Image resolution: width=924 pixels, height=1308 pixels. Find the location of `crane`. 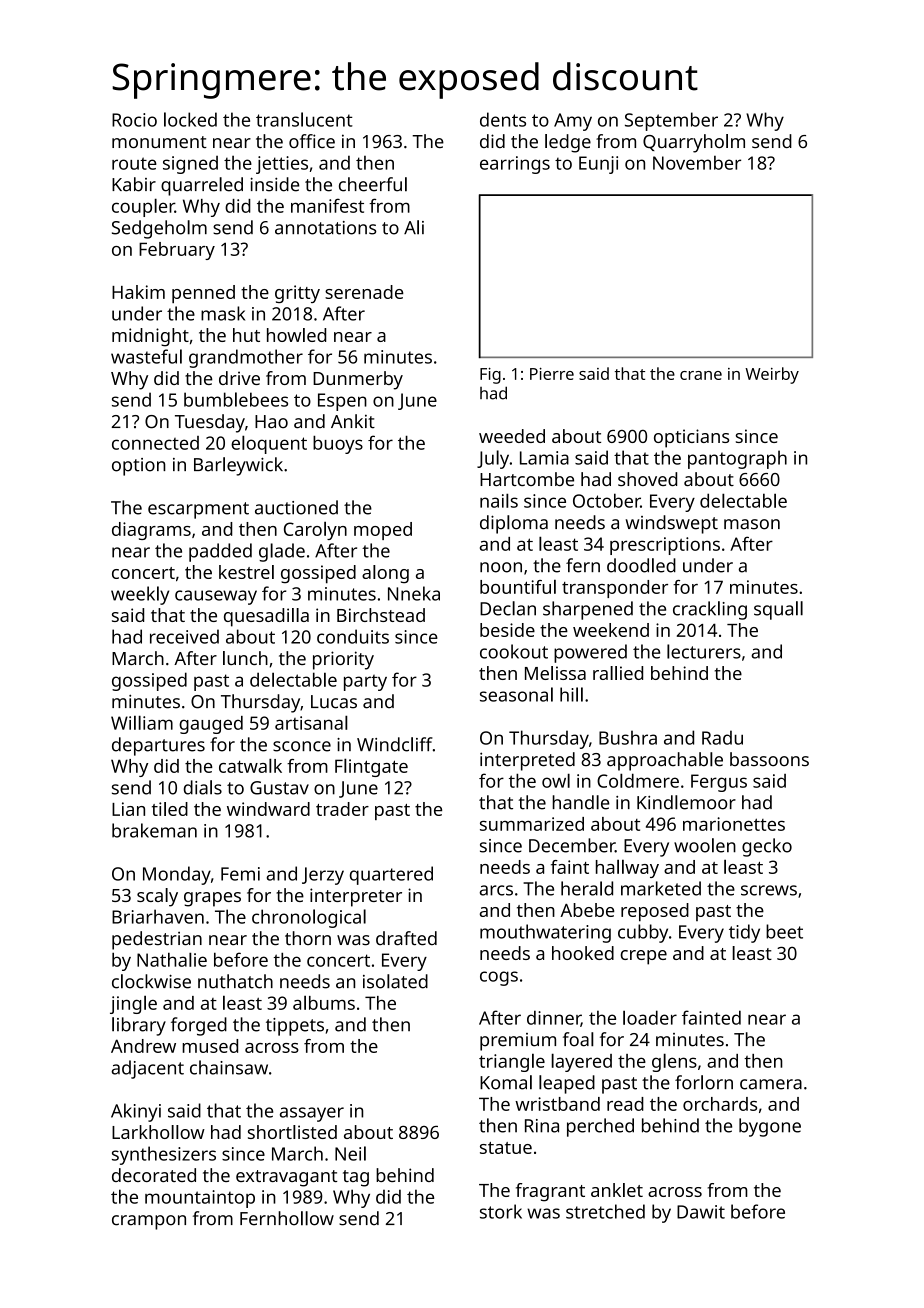

crane is located at coordinates (701, 375).
